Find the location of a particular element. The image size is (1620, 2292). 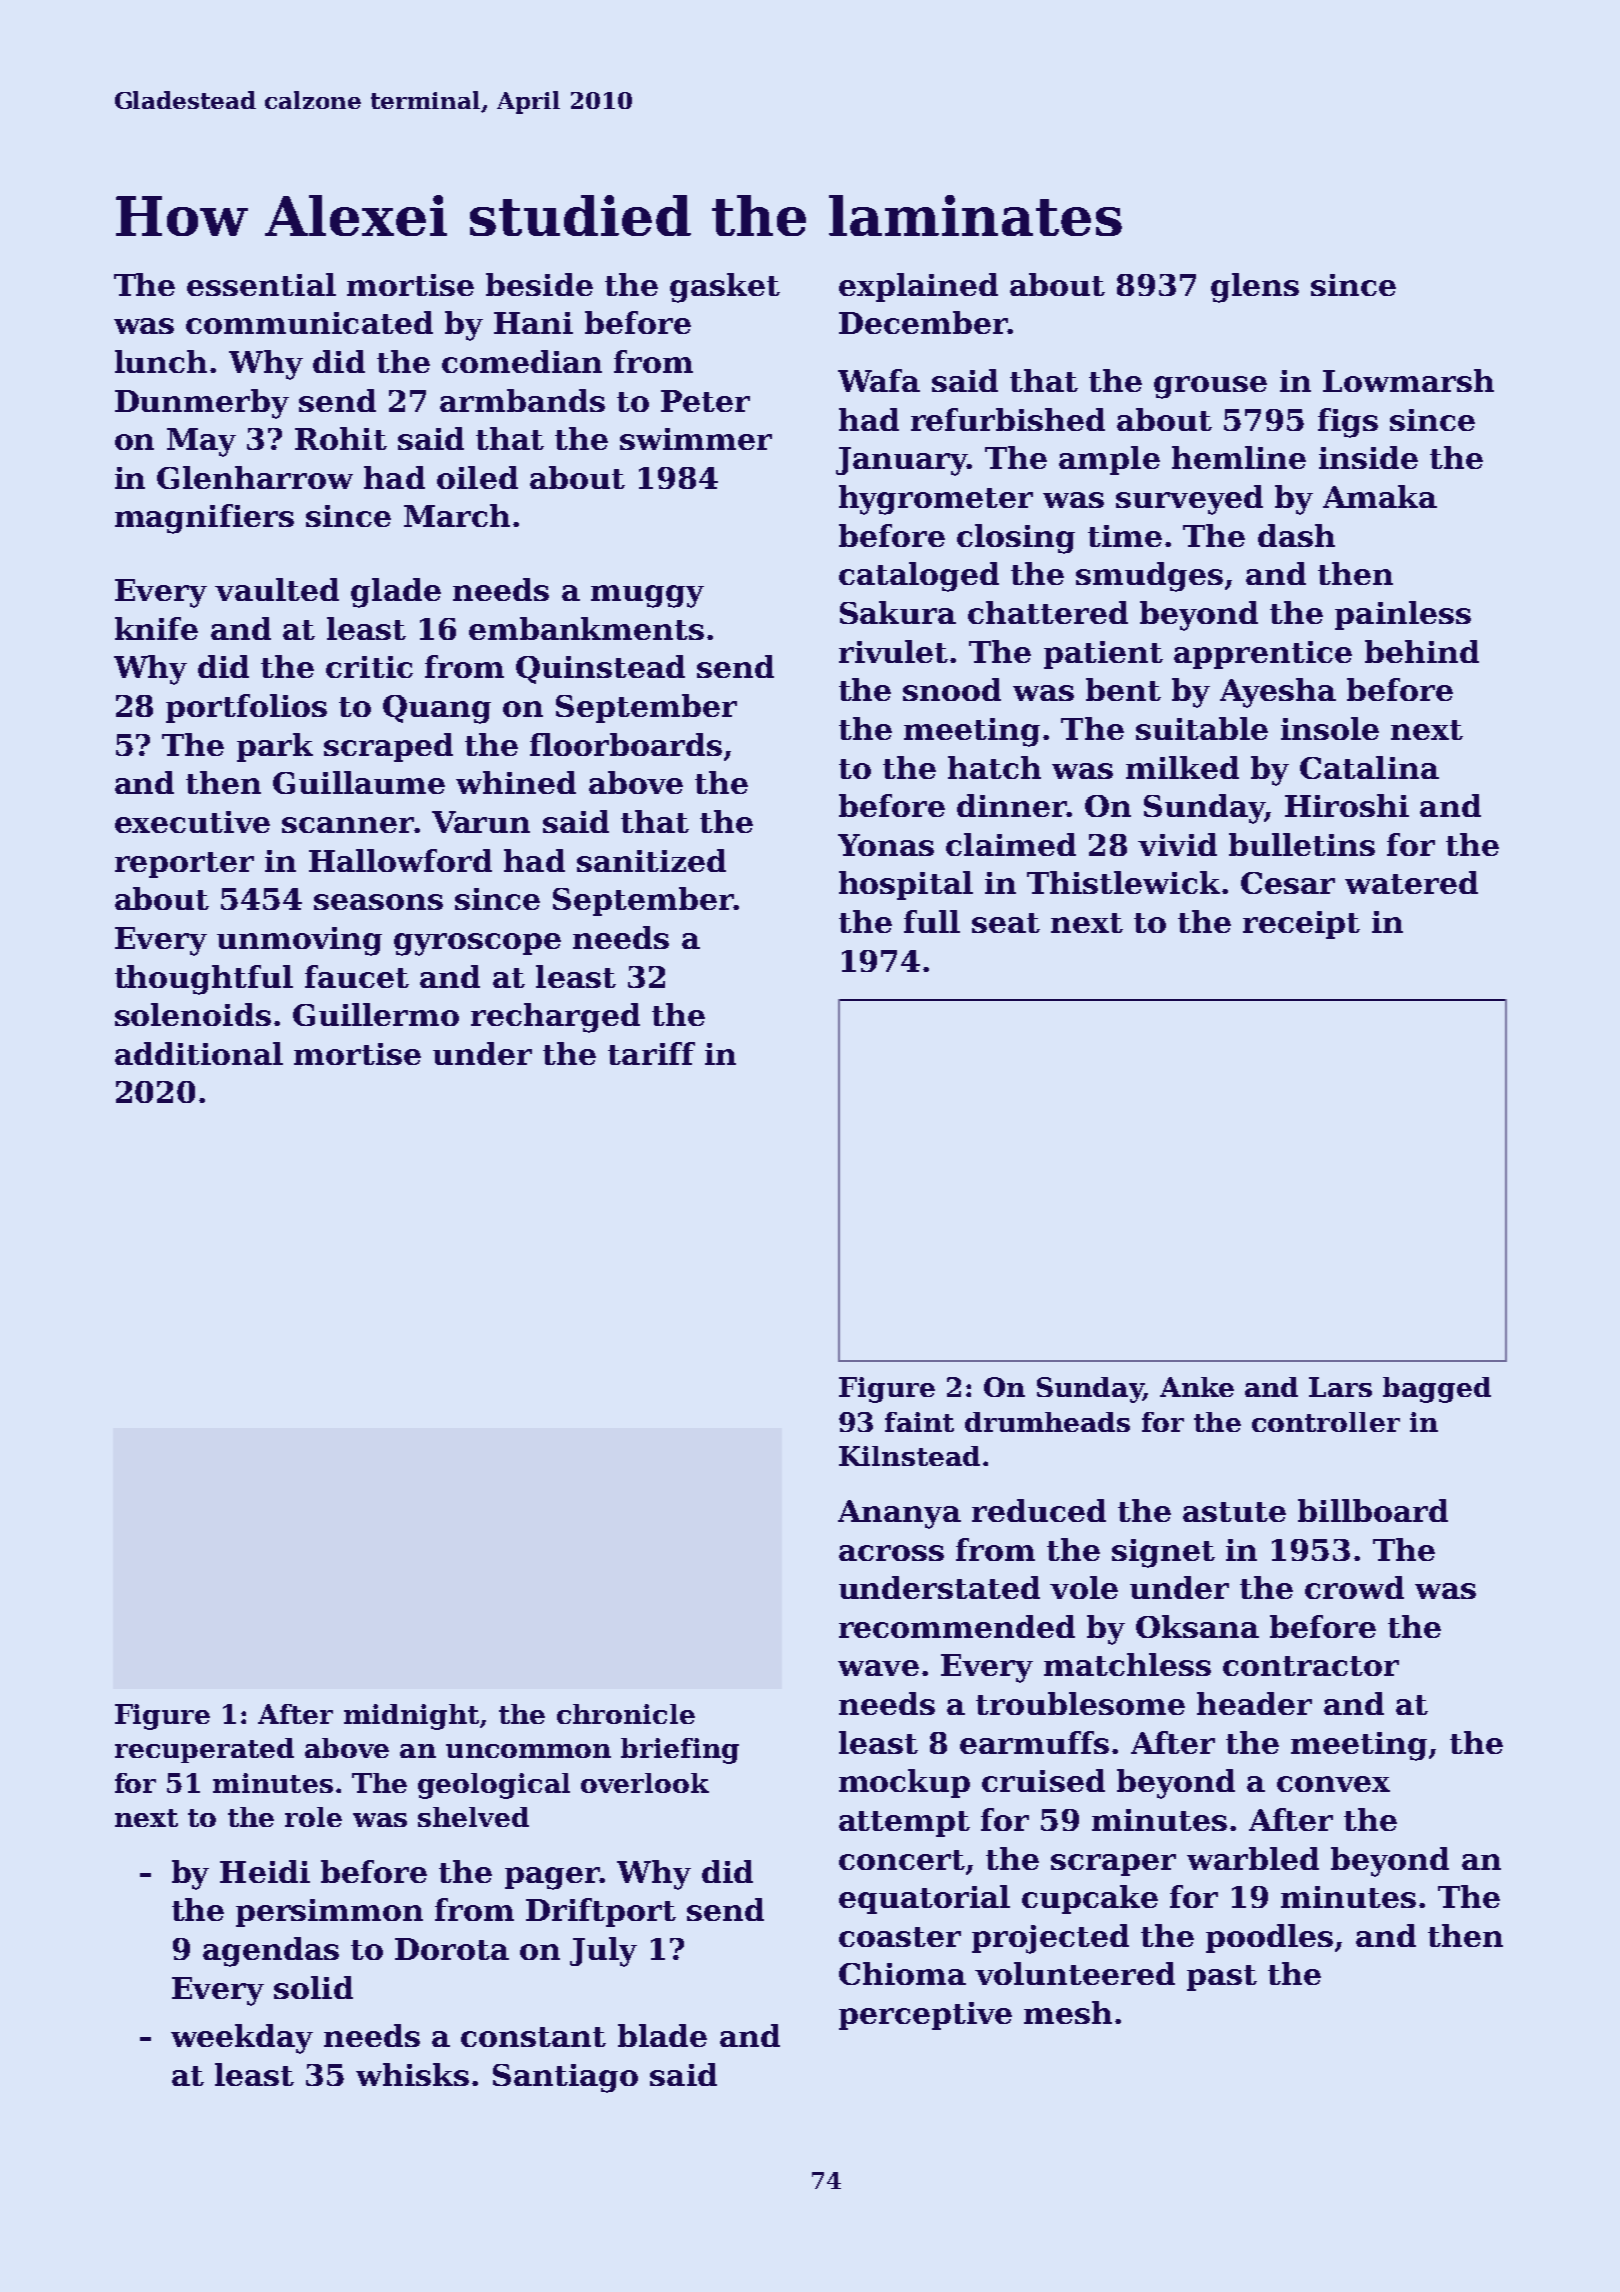

painless is located at coordinates (1403, 615).
